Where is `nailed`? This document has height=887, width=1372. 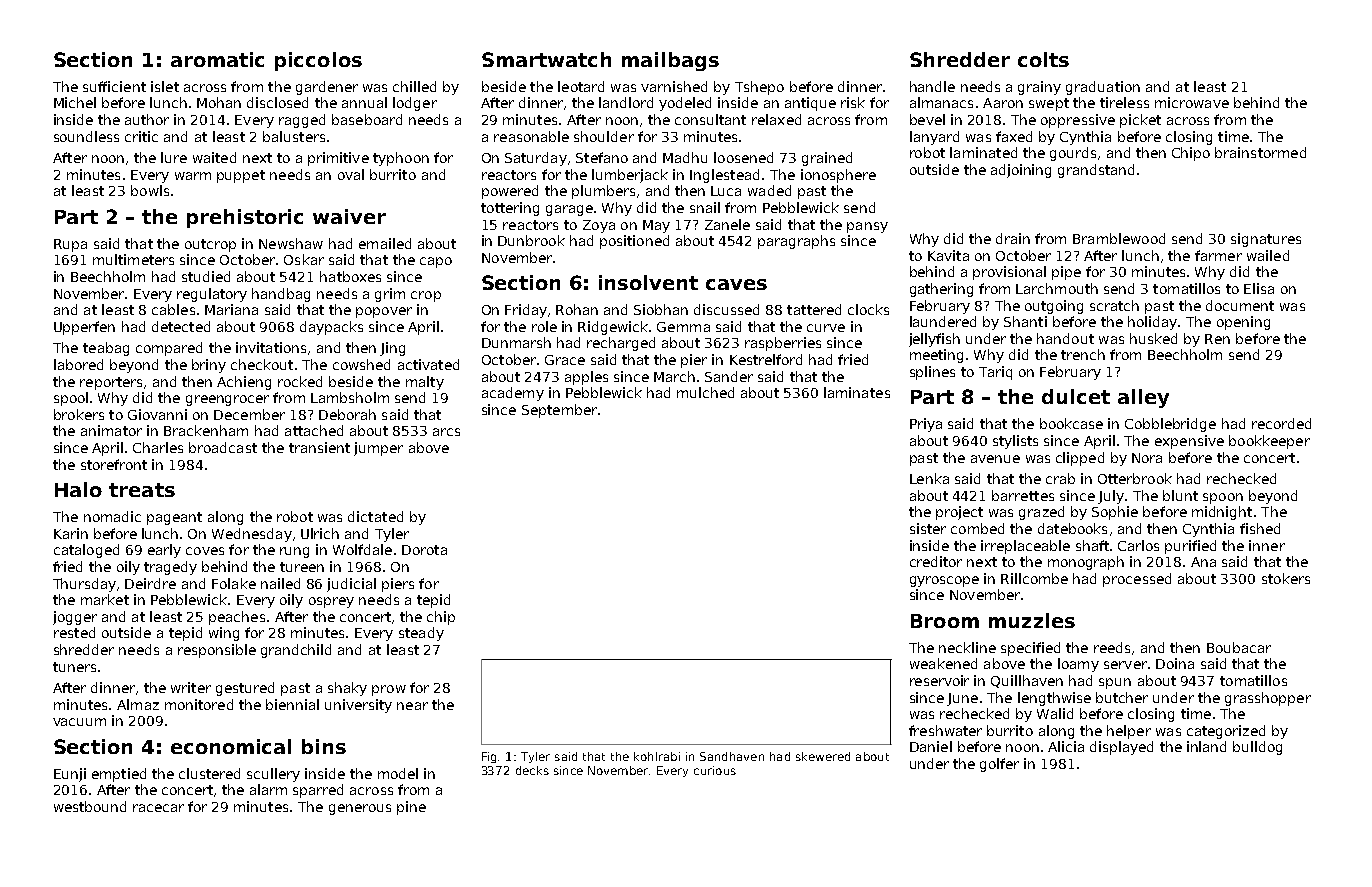
nailed is located at coordinates (280, 583).
